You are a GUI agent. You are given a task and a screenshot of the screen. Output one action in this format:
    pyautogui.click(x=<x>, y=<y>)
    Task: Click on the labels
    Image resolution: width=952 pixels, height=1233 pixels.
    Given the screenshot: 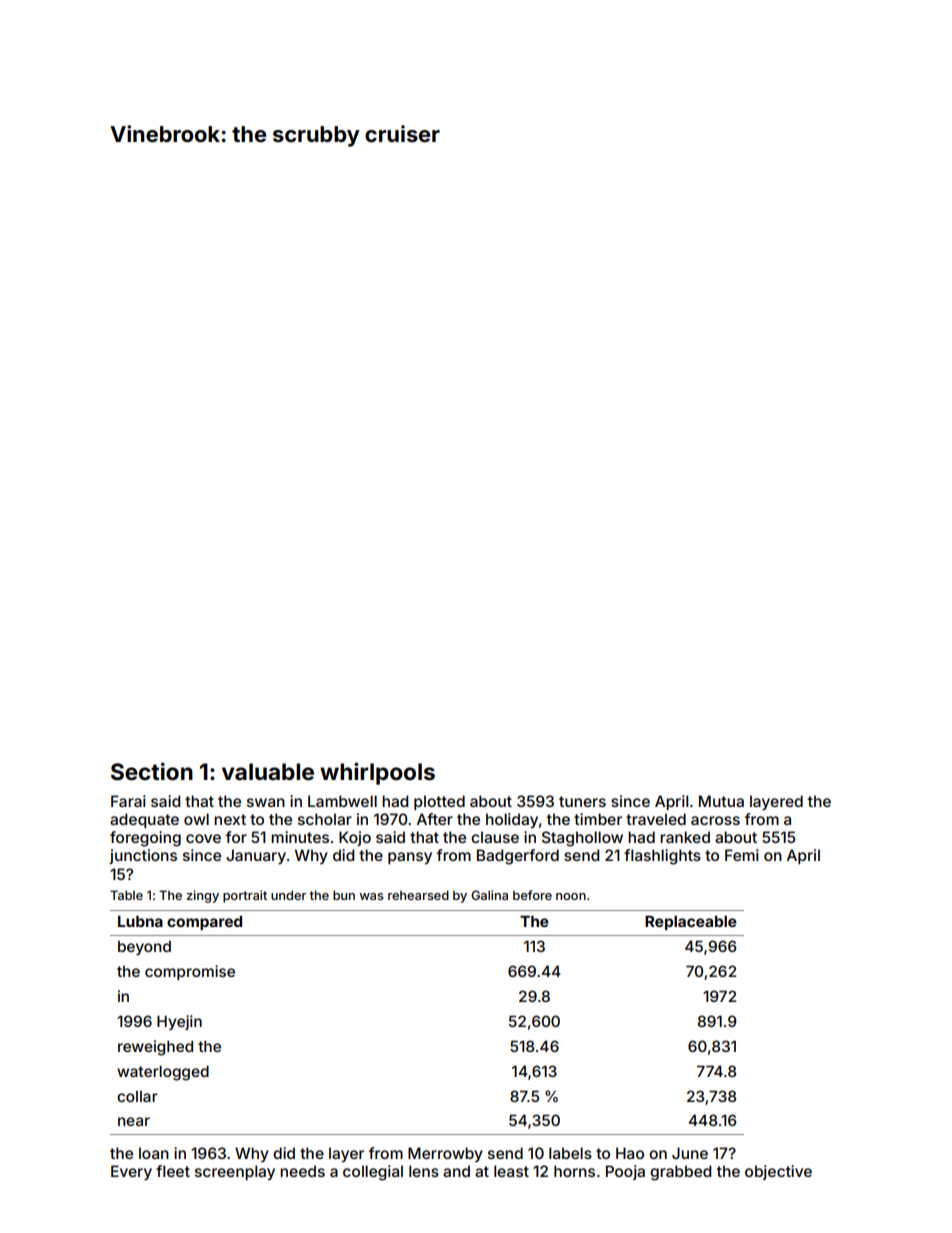 What is the action you would take?
    pyautogui.click(x=570, y=1153)
